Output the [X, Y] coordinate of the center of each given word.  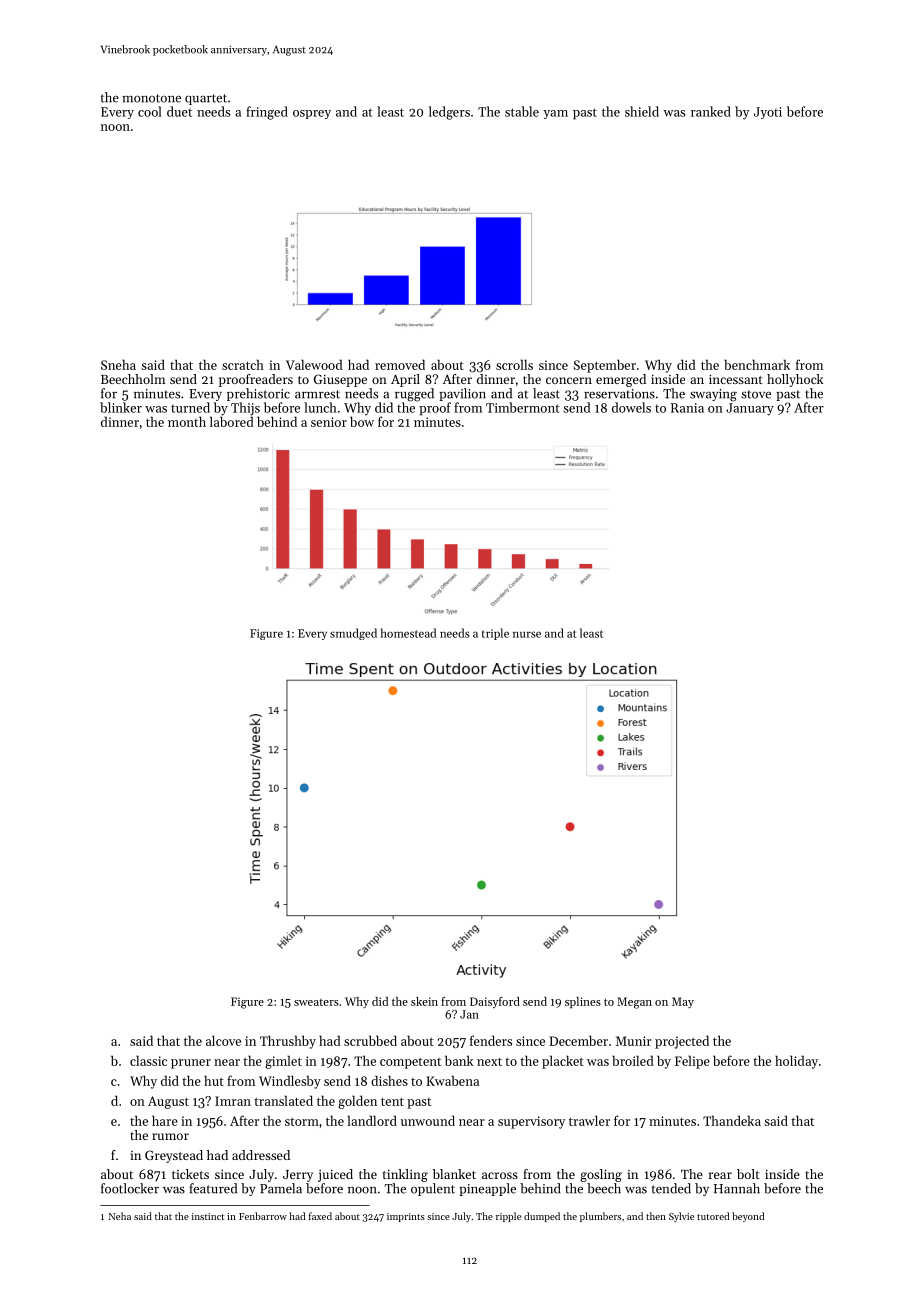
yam [555, 114]
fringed [267, 113]
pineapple [487, 1189]
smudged [353, 634]
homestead [408, 633]
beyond [748, 1217]
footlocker [130, 1188]
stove [756, 394]
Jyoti [768, 113]
